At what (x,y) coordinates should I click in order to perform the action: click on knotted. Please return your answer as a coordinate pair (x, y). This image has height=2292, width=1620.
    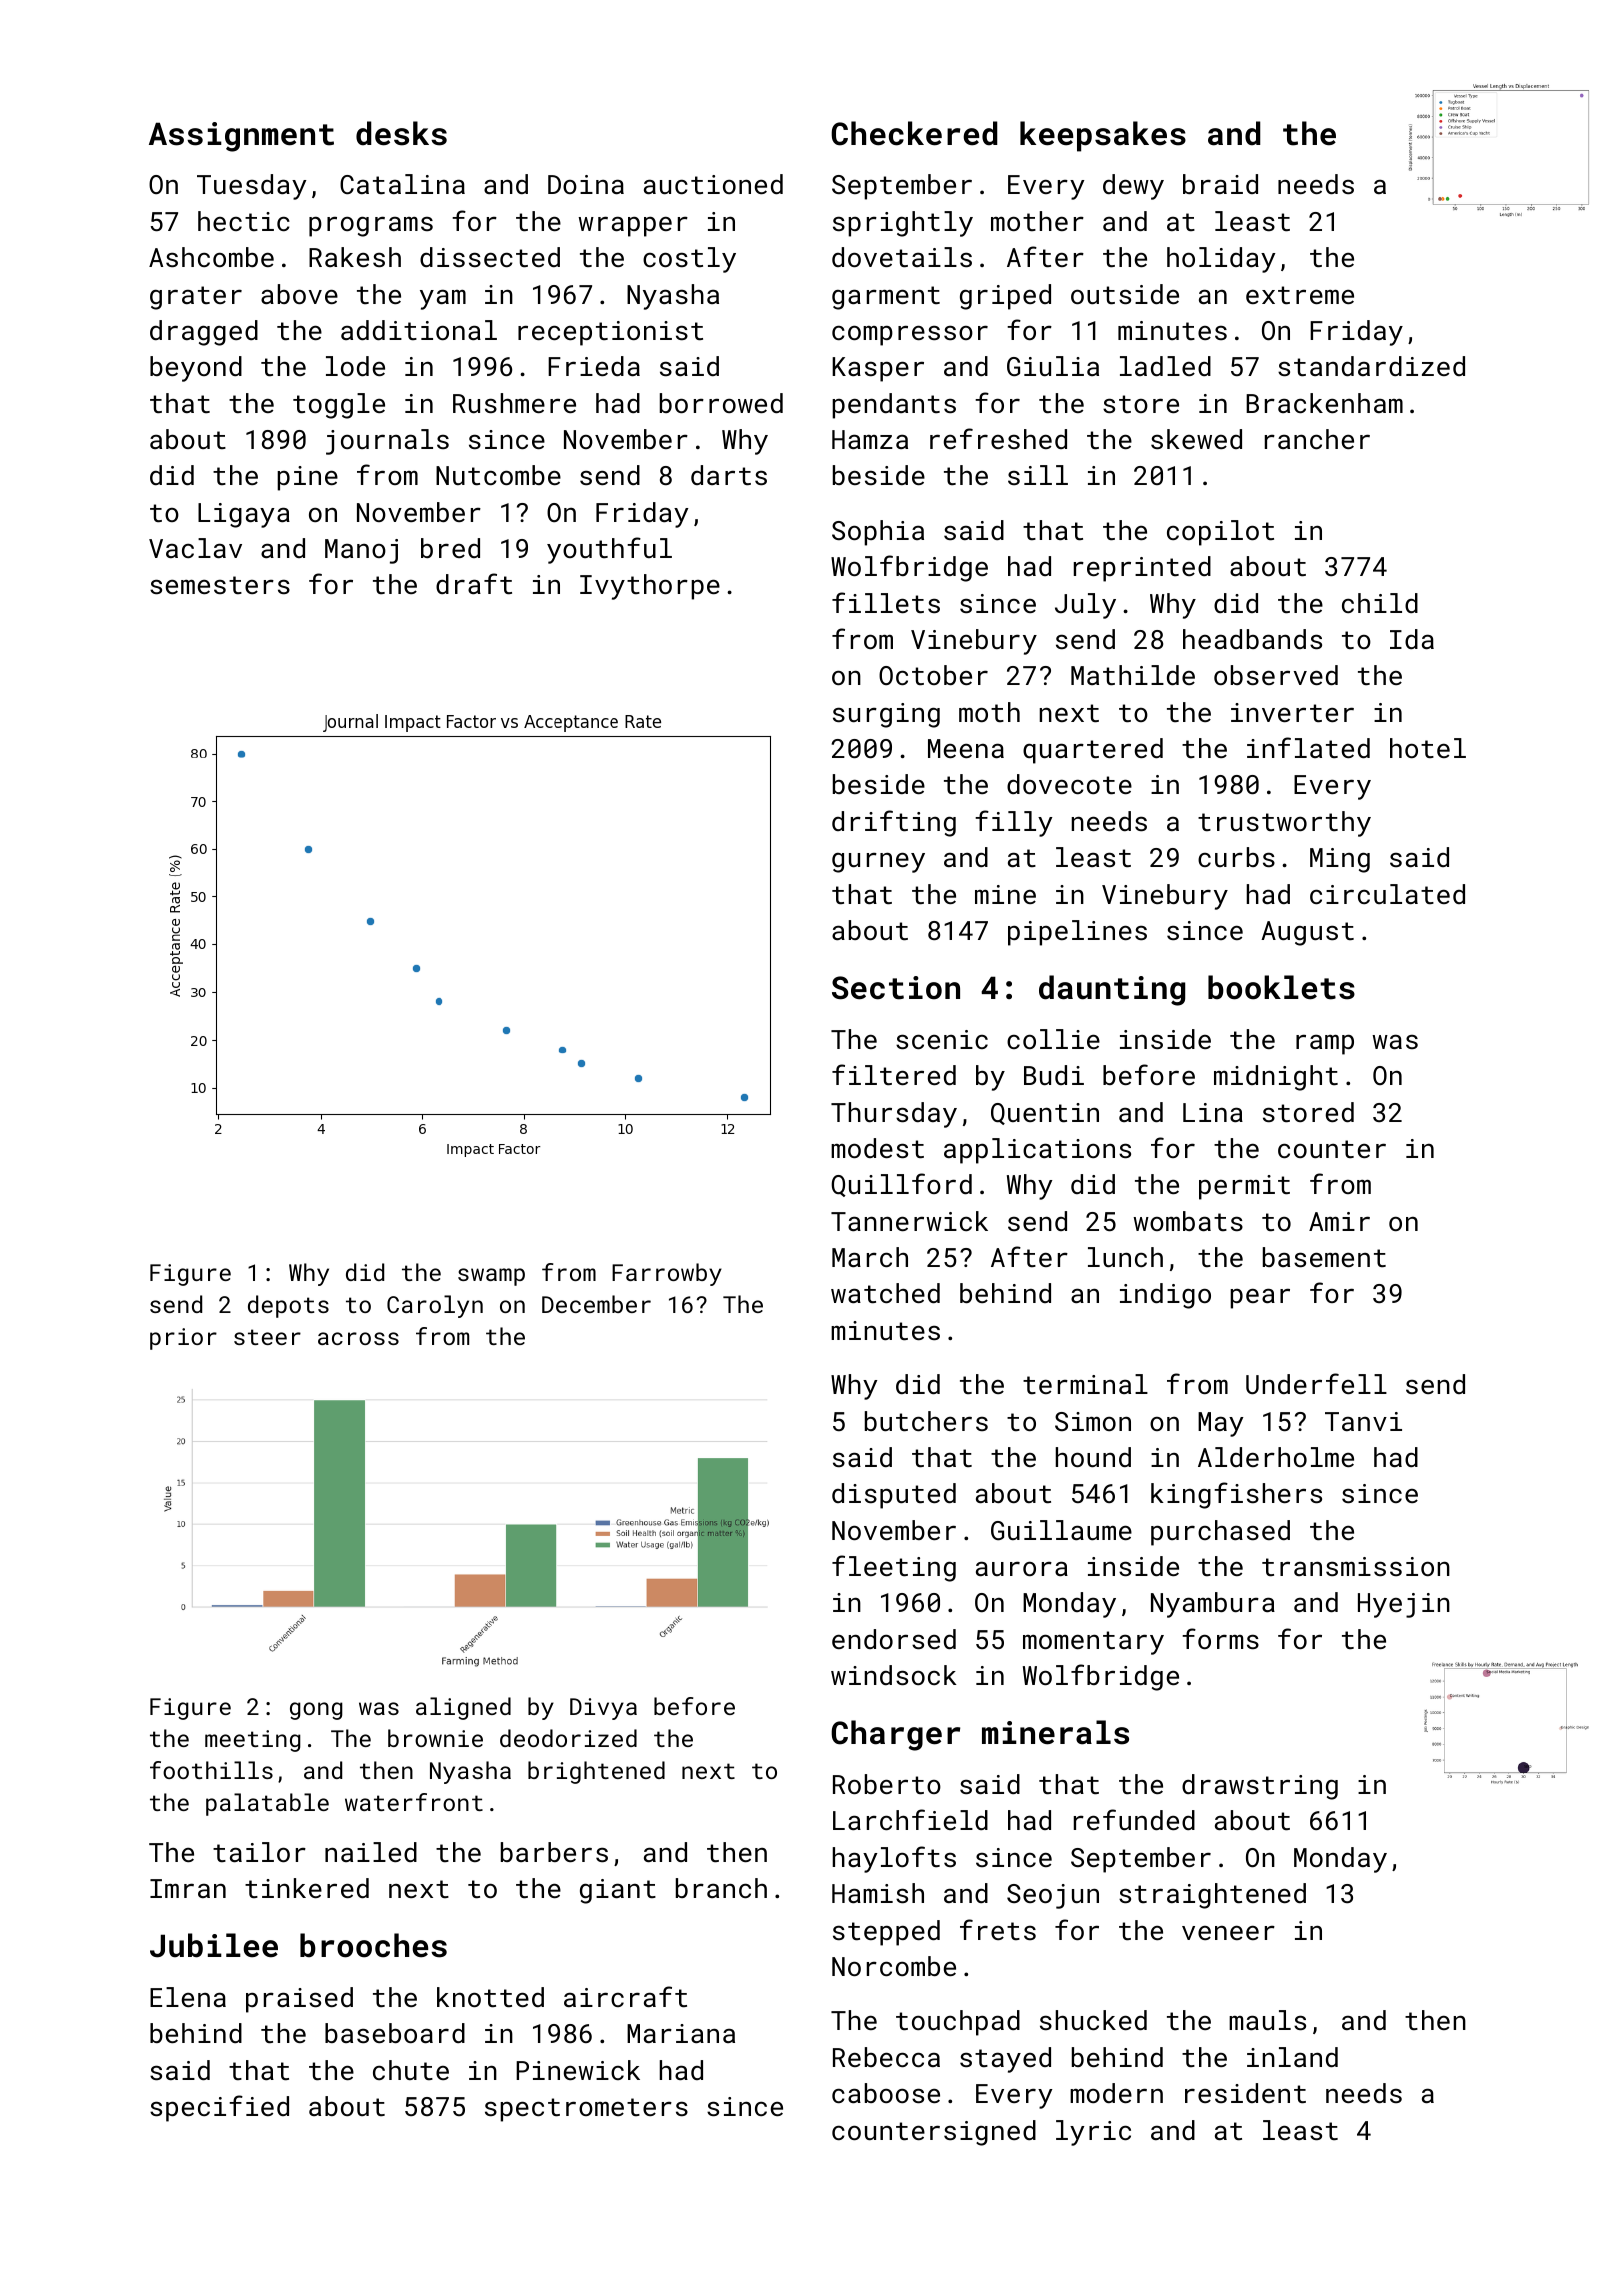
    Looking at the image, I should click on (490, 1997).
